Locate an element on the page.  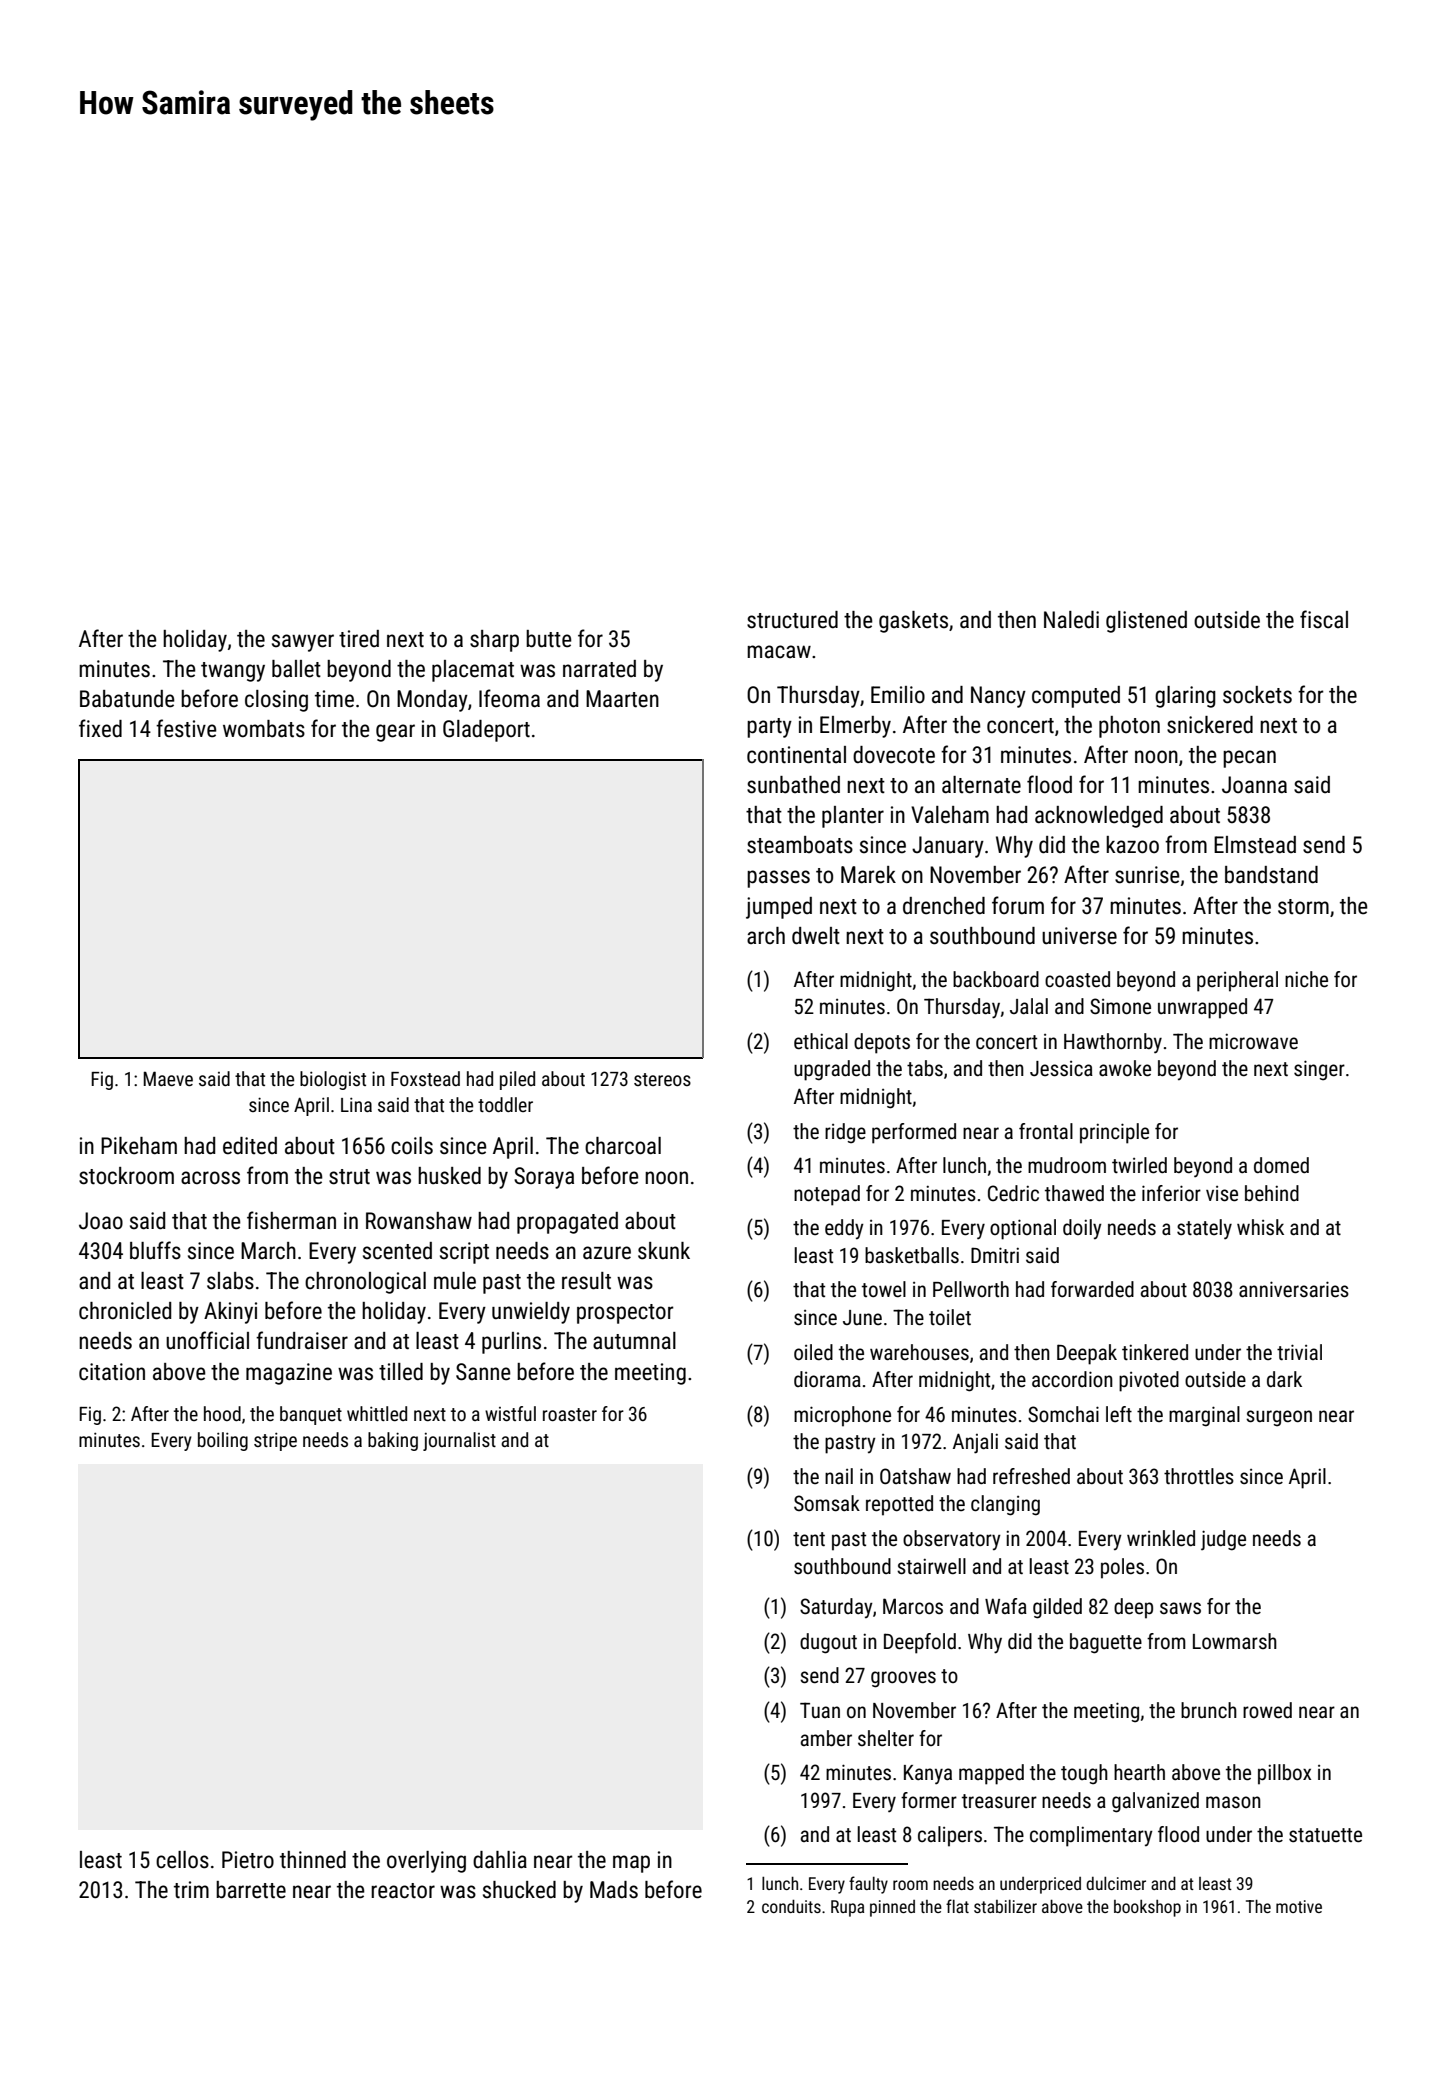
baguette is located at coordinates (1106, 1643).
